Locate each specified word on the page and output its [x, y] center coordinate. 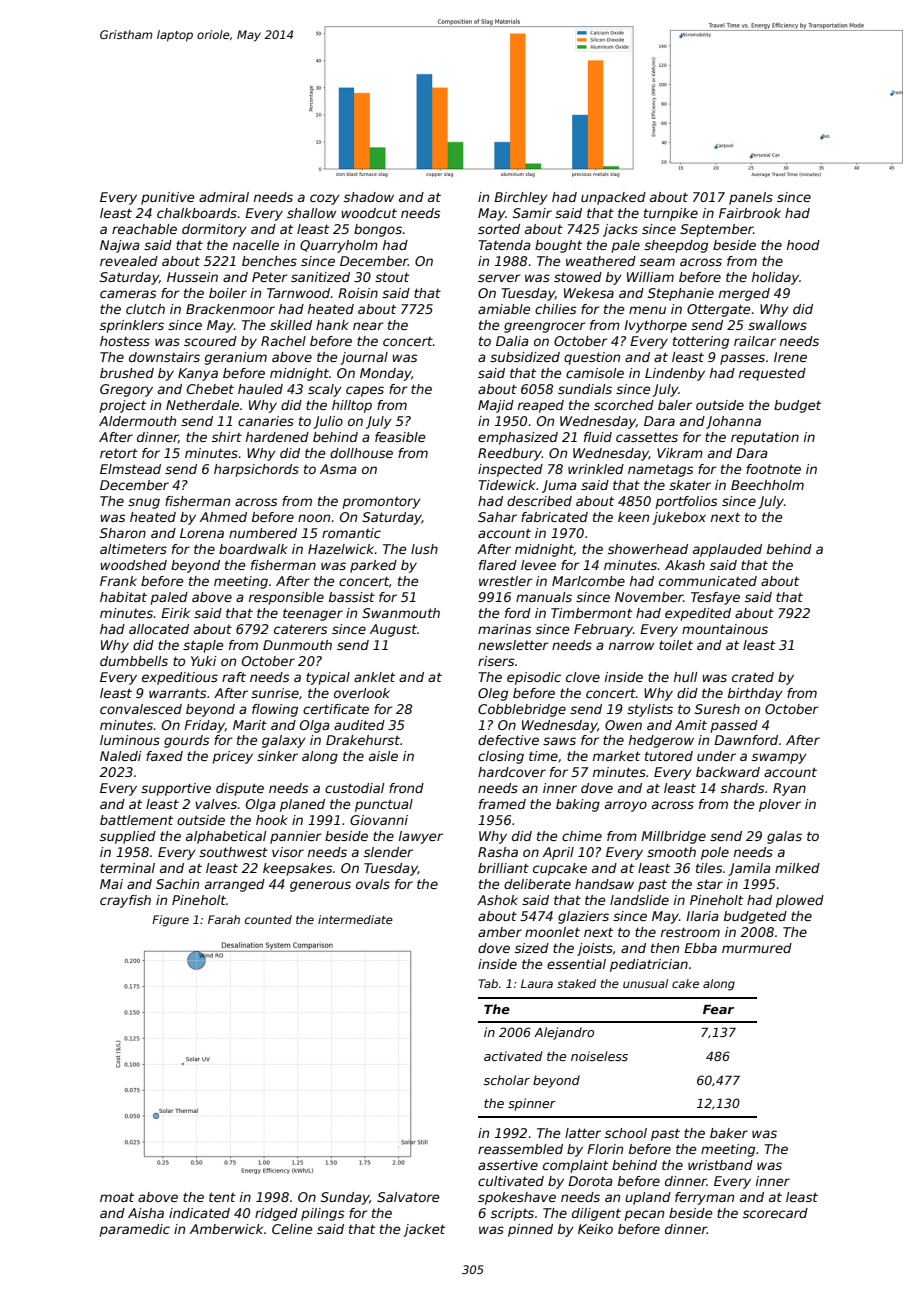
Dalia [512, 341]
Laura [537, 983]
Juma [559, 486]
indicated [199, 1213]
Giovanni [379, 820]
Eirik [175, 613]
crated [753, 677]
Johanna [733, 422]
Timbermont [591, 613]
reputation [765, 438]
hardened [277, 437]
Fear [718, 1009]
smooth [671, 852]
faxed [164, 756]
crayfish [125, 901]
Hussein [192, 277]
